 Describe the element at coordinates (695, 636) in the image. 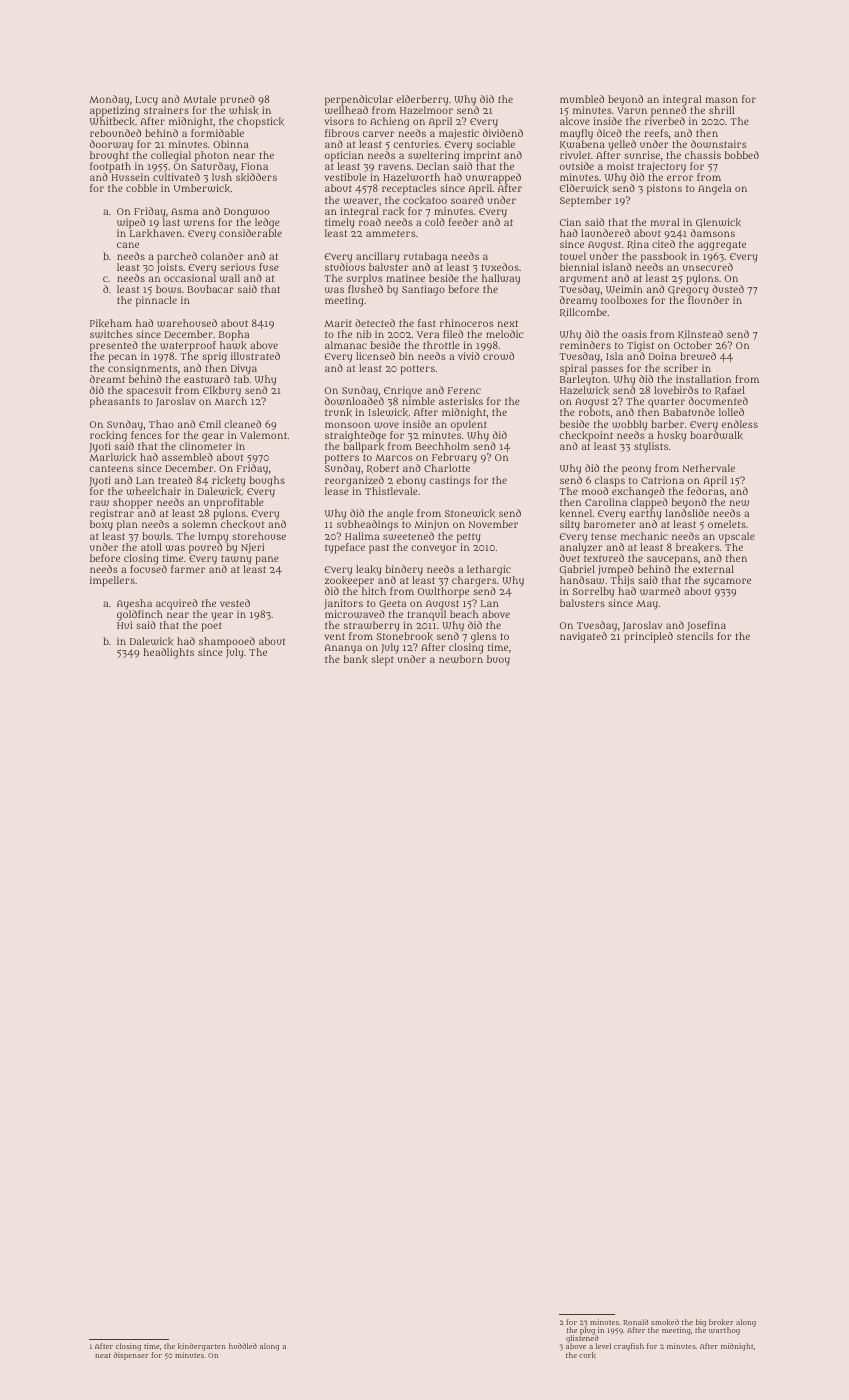

I see `stencils` at that location.
